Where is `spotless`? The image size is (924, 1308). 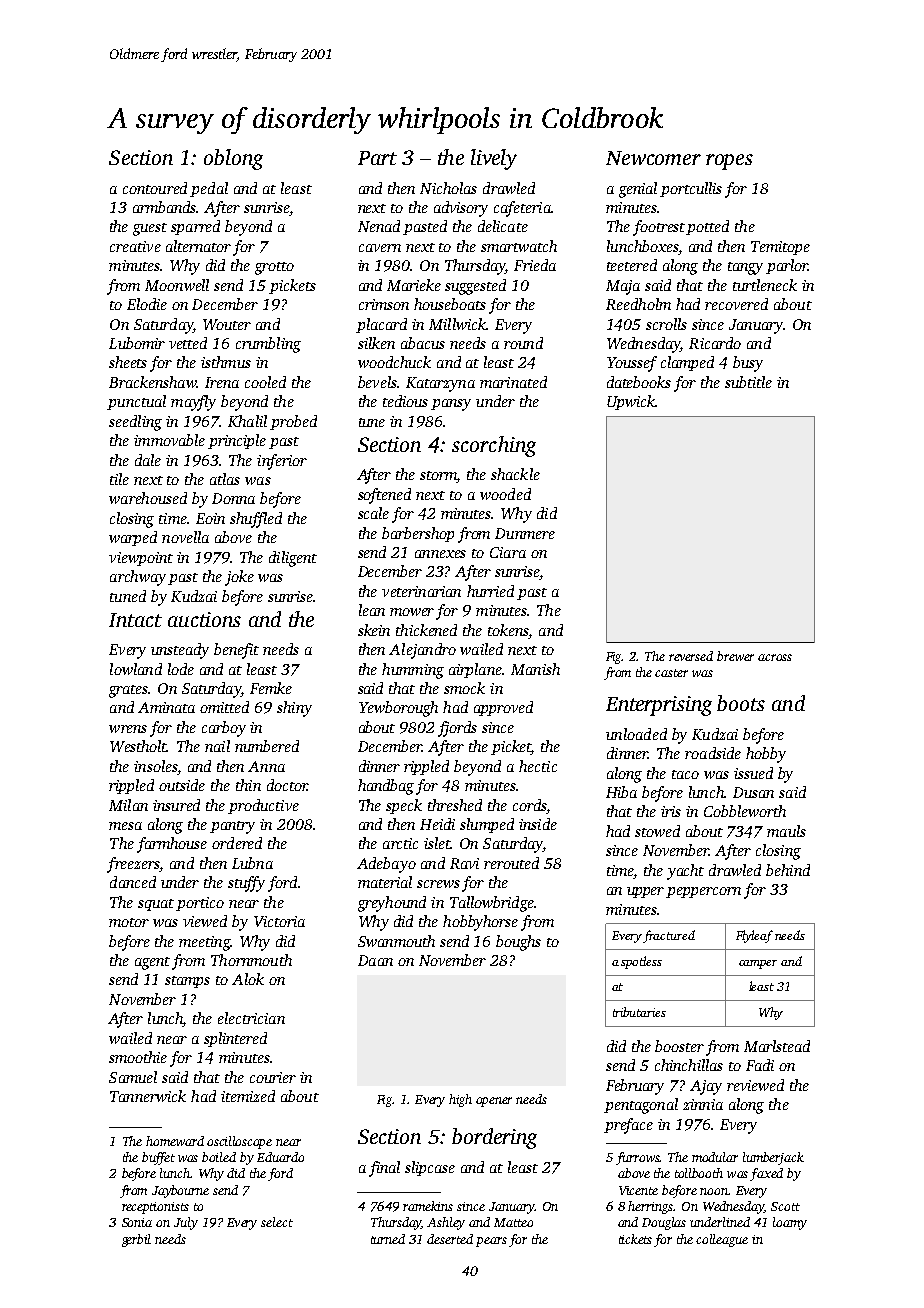 spotless is located at coordinates (641, 962).
